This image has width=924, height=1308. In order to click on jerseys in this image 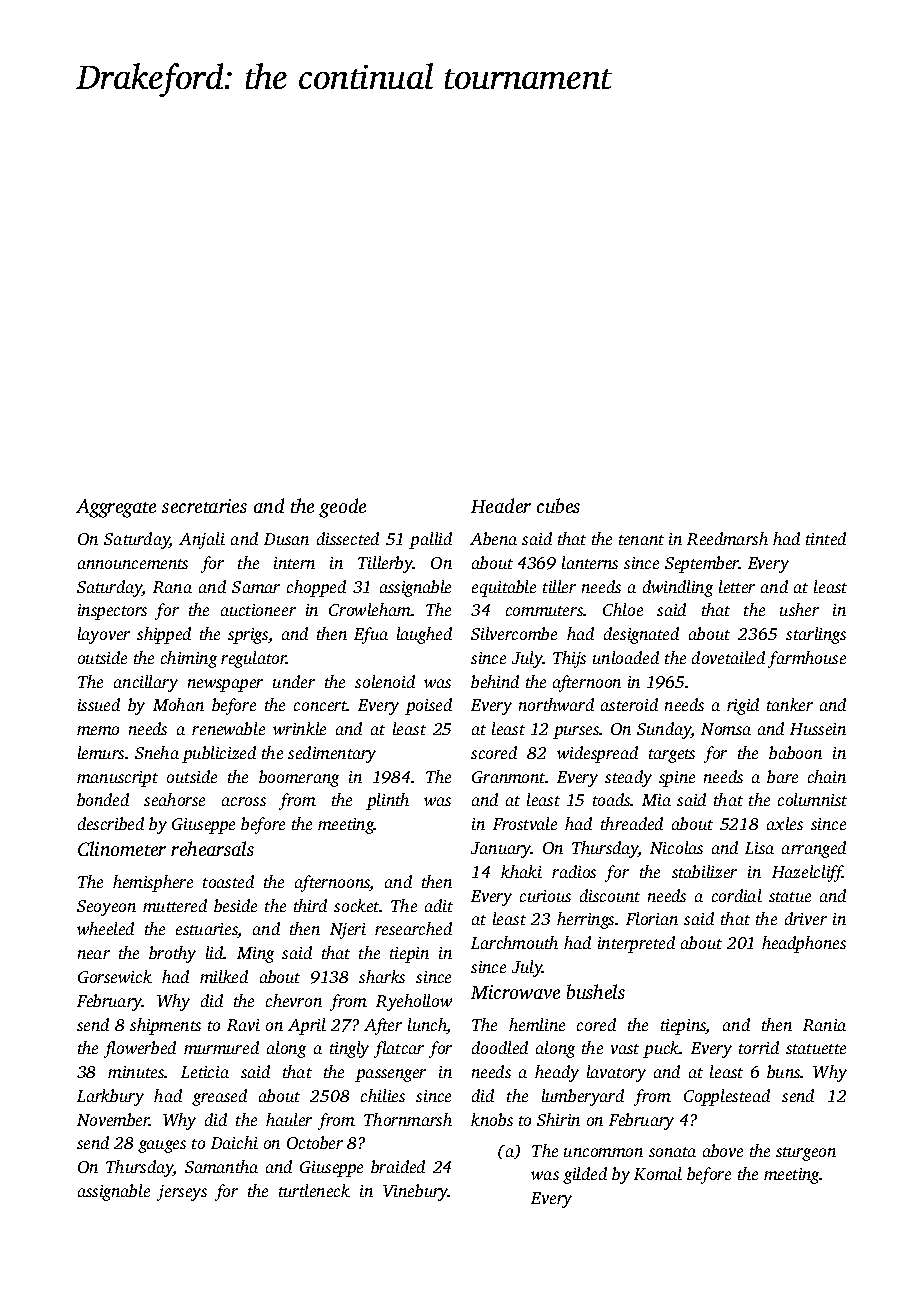, I will do `click(182, 1193)`.
